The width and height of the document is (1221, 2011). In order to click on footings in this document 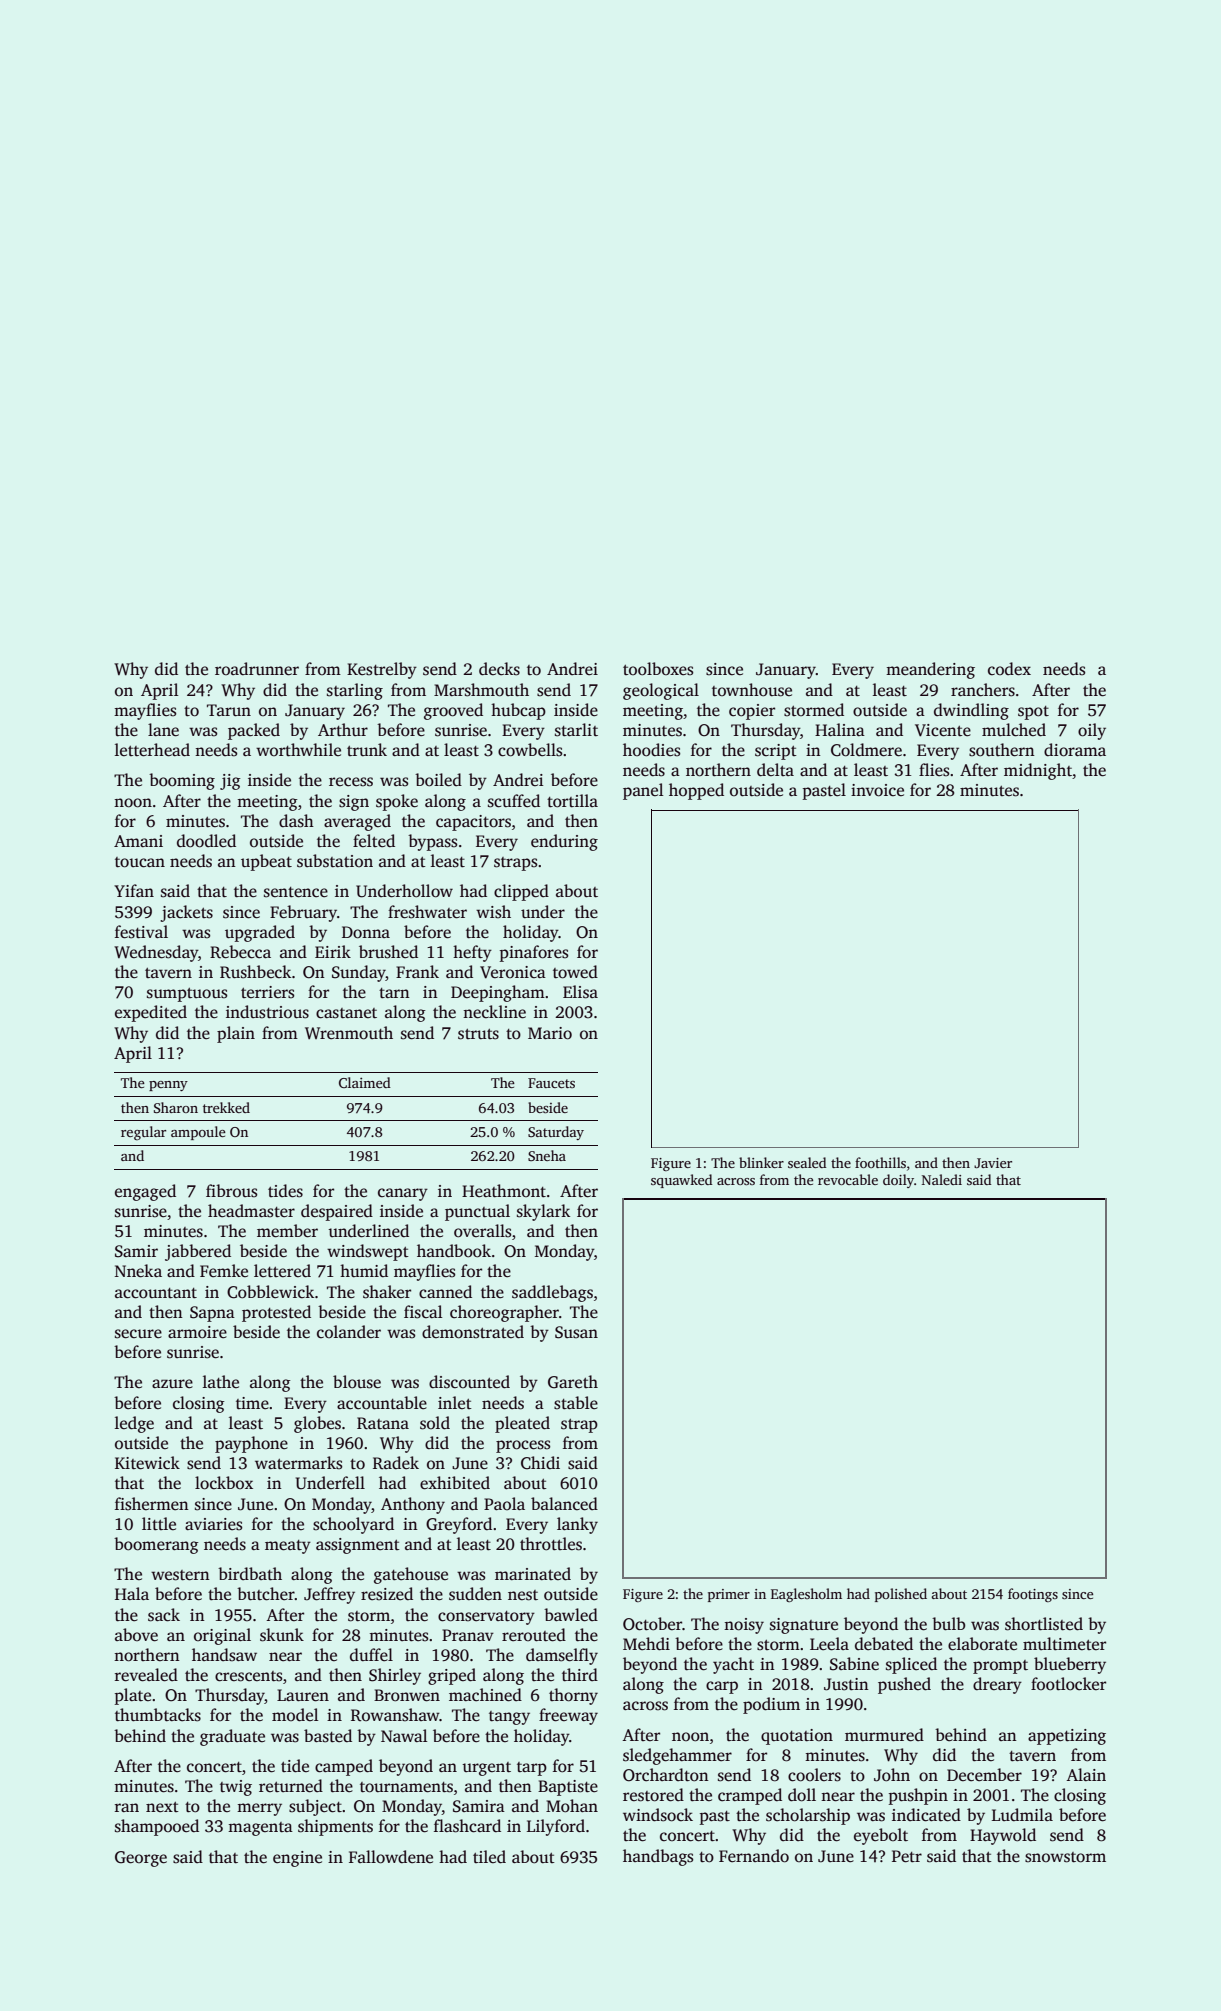, I will do `click(1033, 1595)`.
